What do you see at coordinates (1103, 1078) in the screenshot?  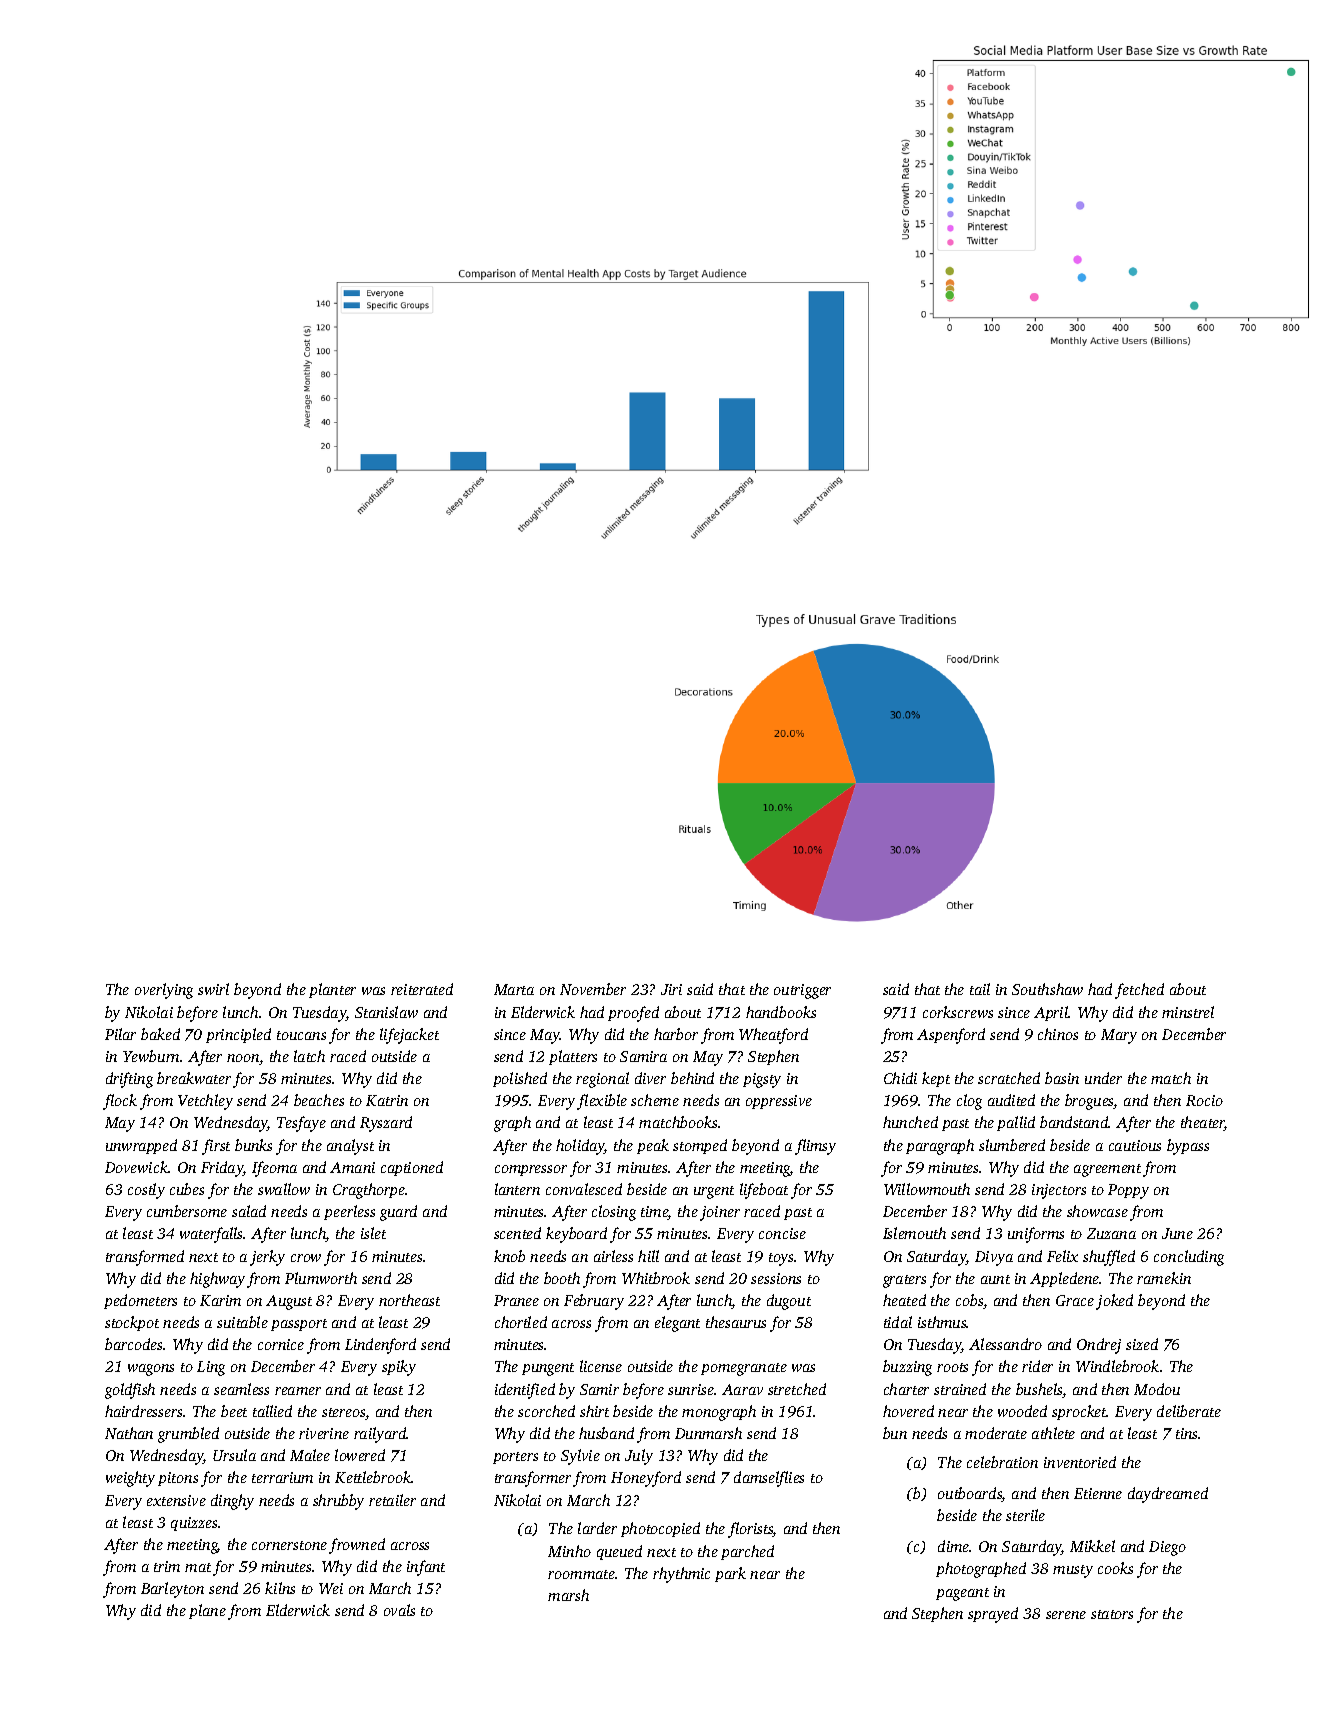 I see `under` at bounding box center [1103, 1078].
